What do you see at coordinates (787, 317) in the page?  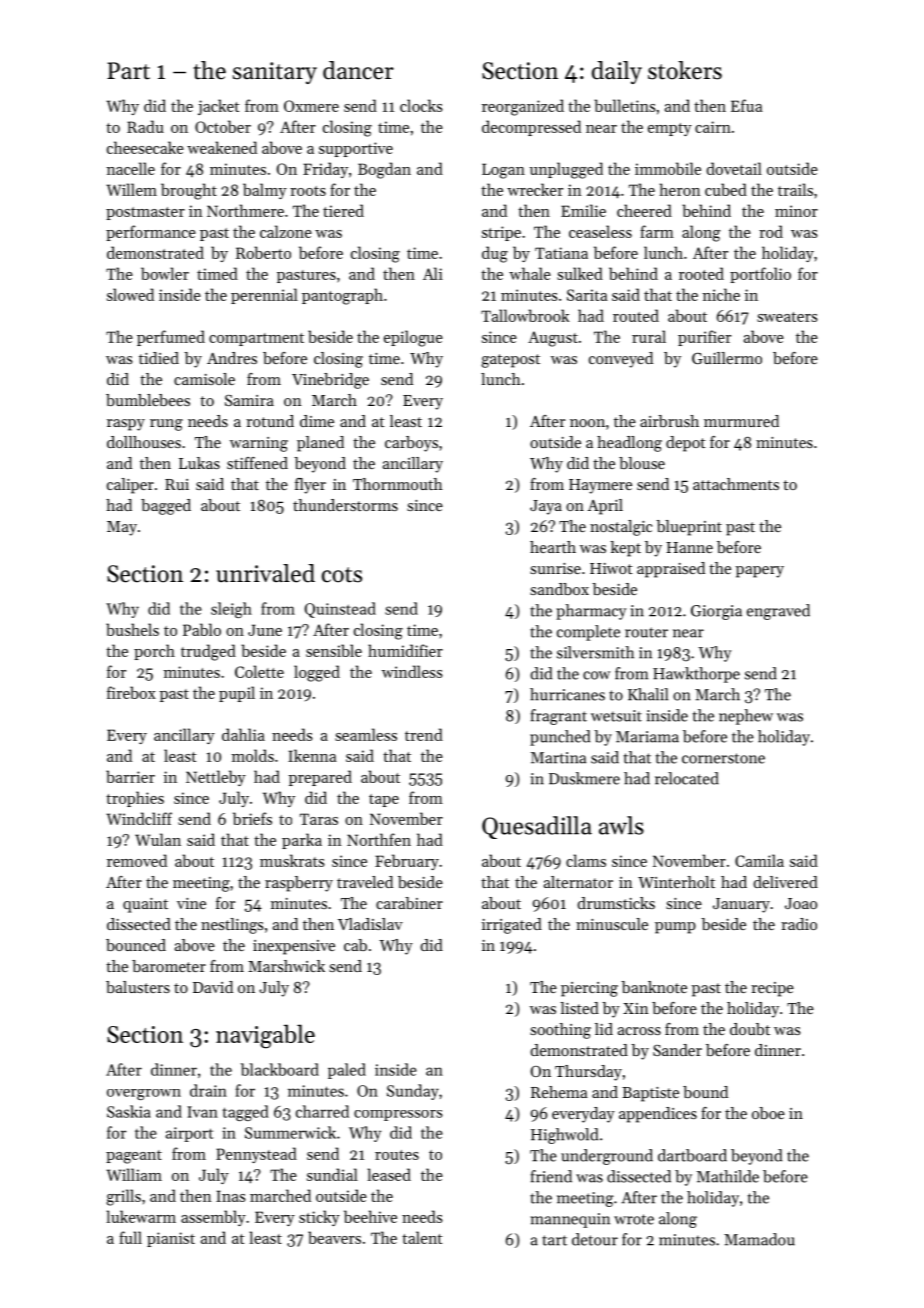 I see `sweaters` at bounding box center [787, 317].
